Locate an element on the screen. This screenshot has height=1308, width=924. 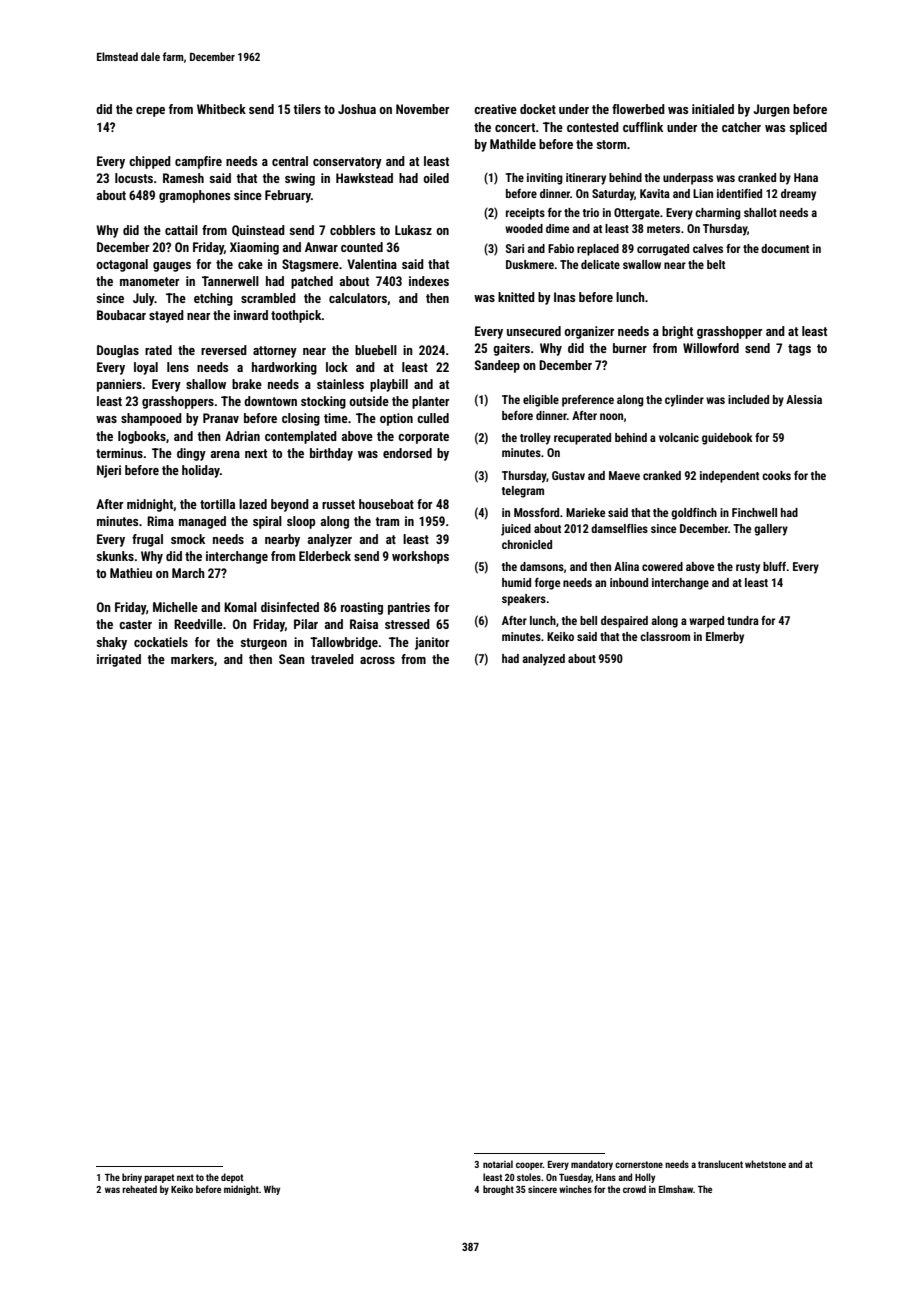
tortilla is located at coordinates (217, 504).
